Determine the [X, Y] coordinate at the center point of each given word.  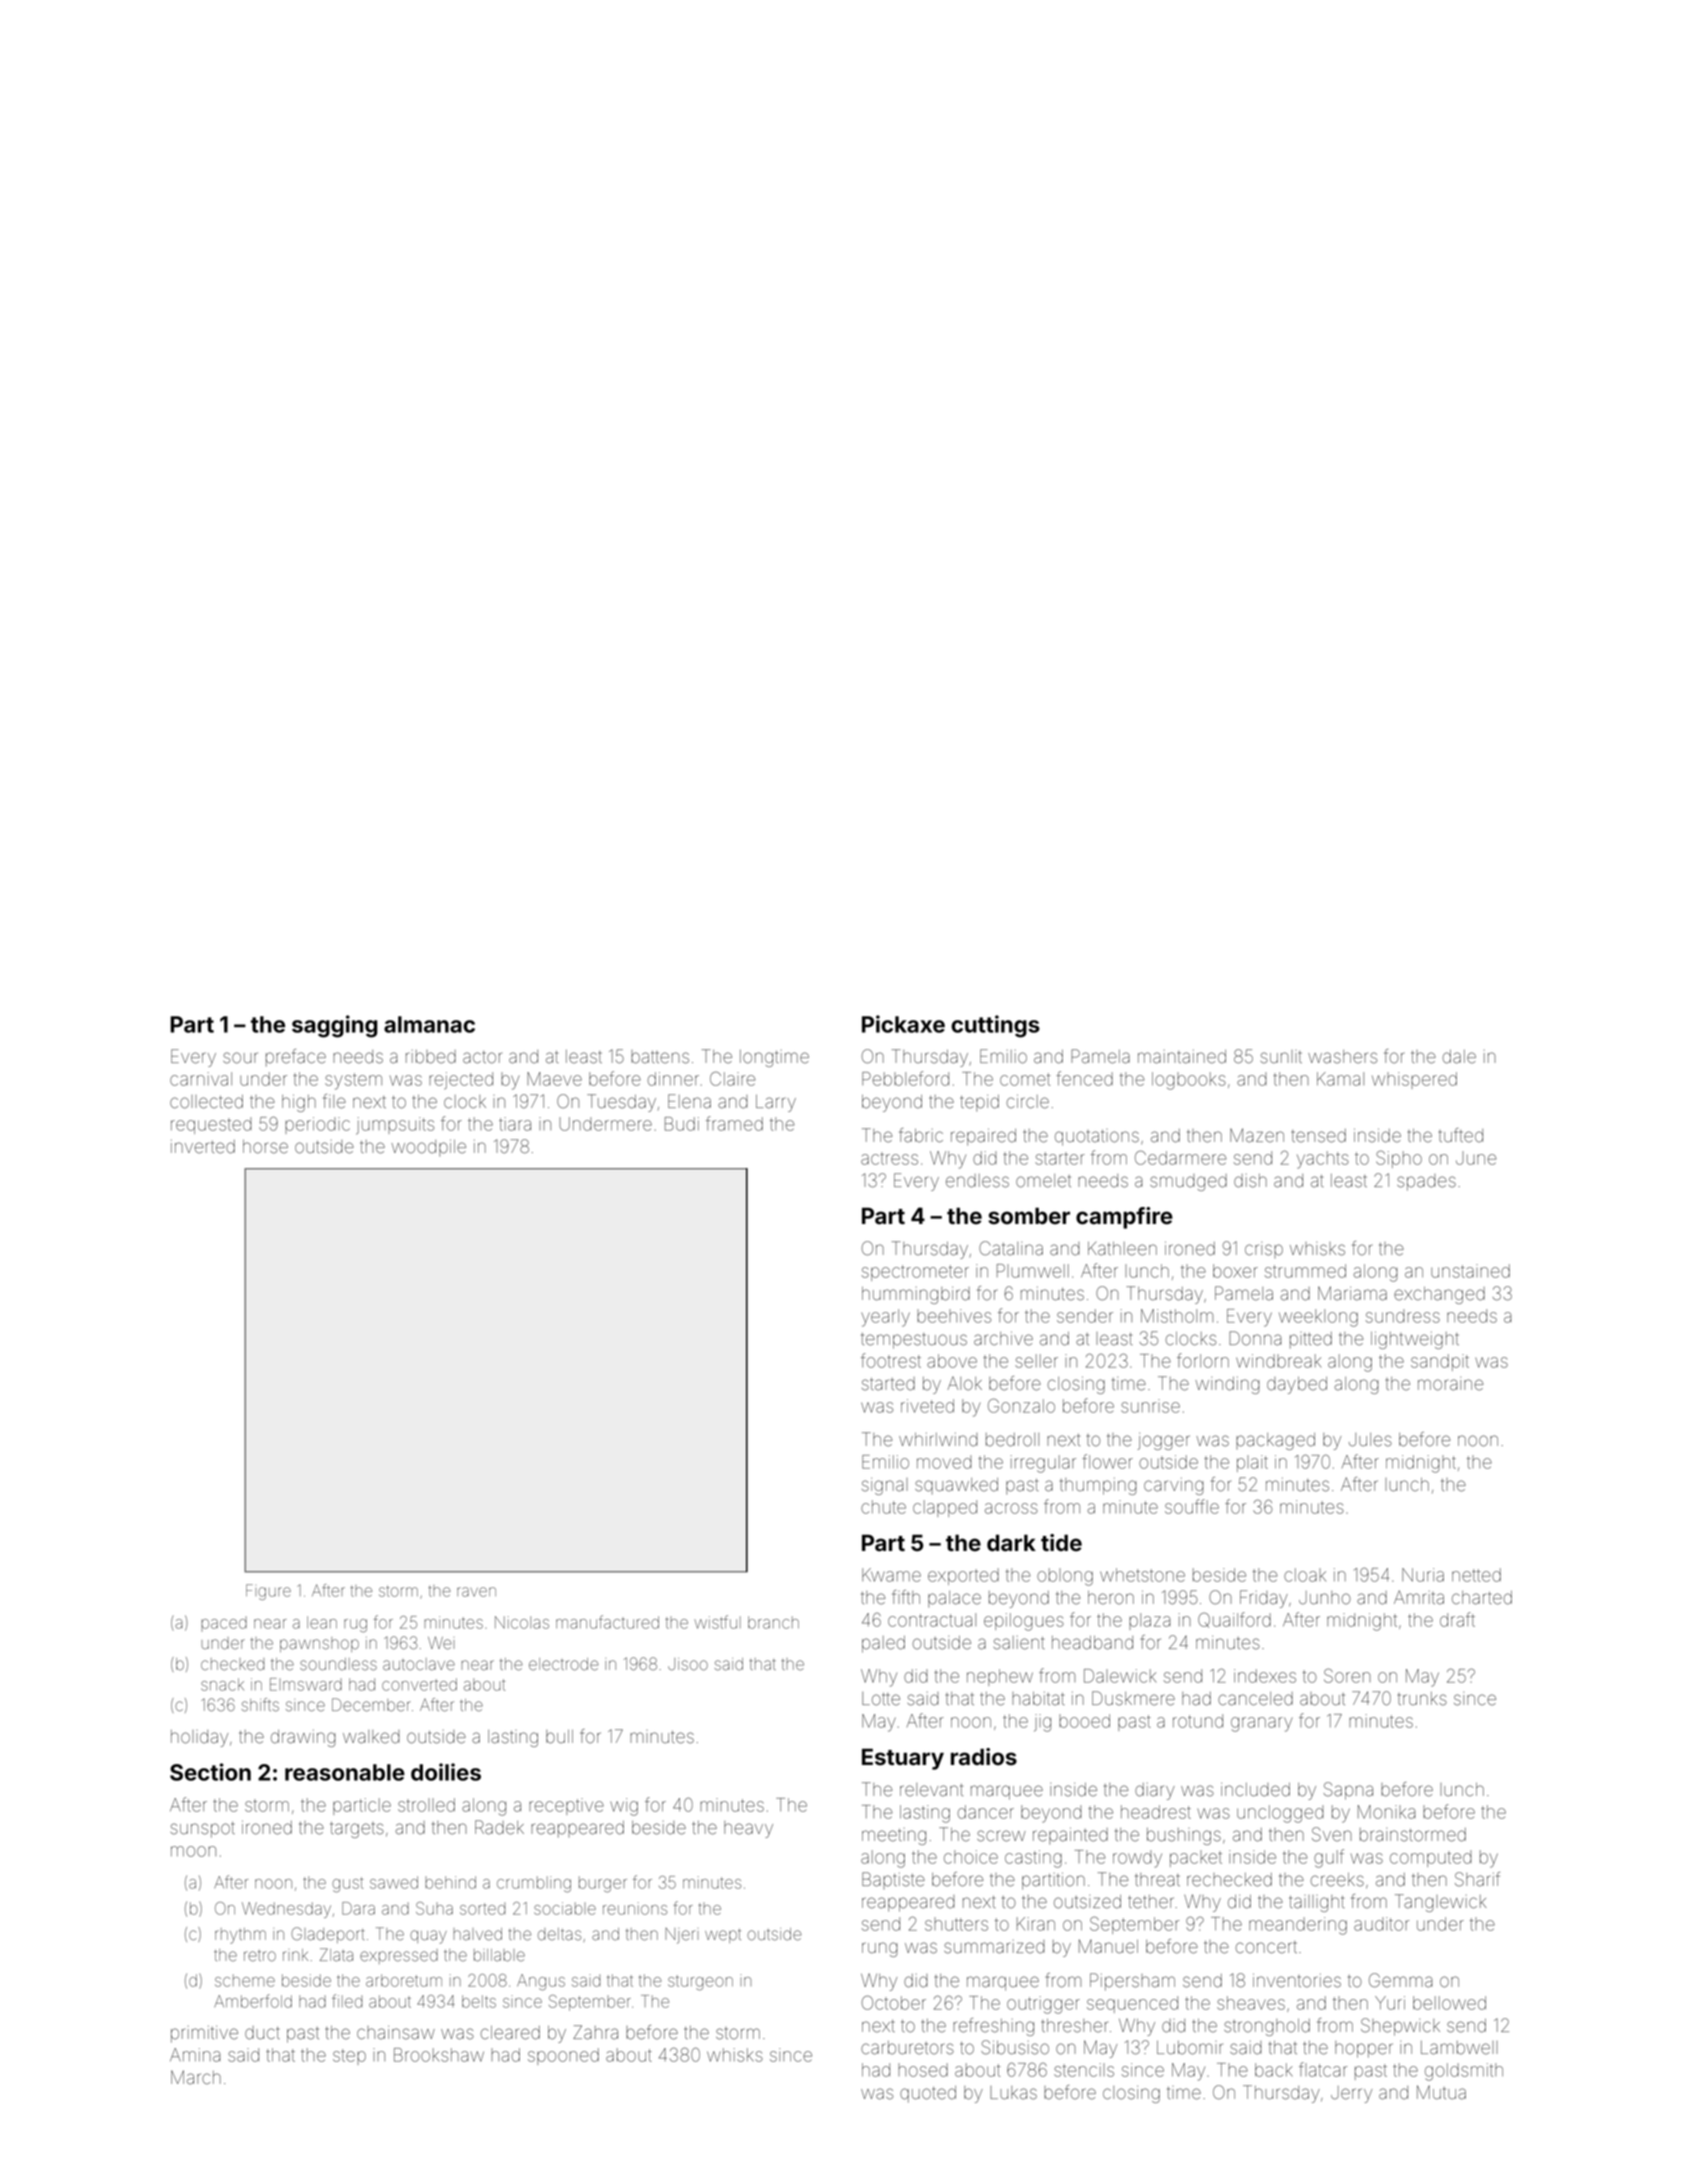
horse [265, 1147]
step [349, 2057]
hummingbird [916, 1295]
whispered [1414, 1080]
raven [476, 1592]
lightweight [1415, 1340]
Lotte [881, 1699]
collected [206, 1102]
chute [883, 1507]
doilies [446, 1772]
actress [889, 1158]
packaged [1275, 1441]
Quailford [1234, 1620]
